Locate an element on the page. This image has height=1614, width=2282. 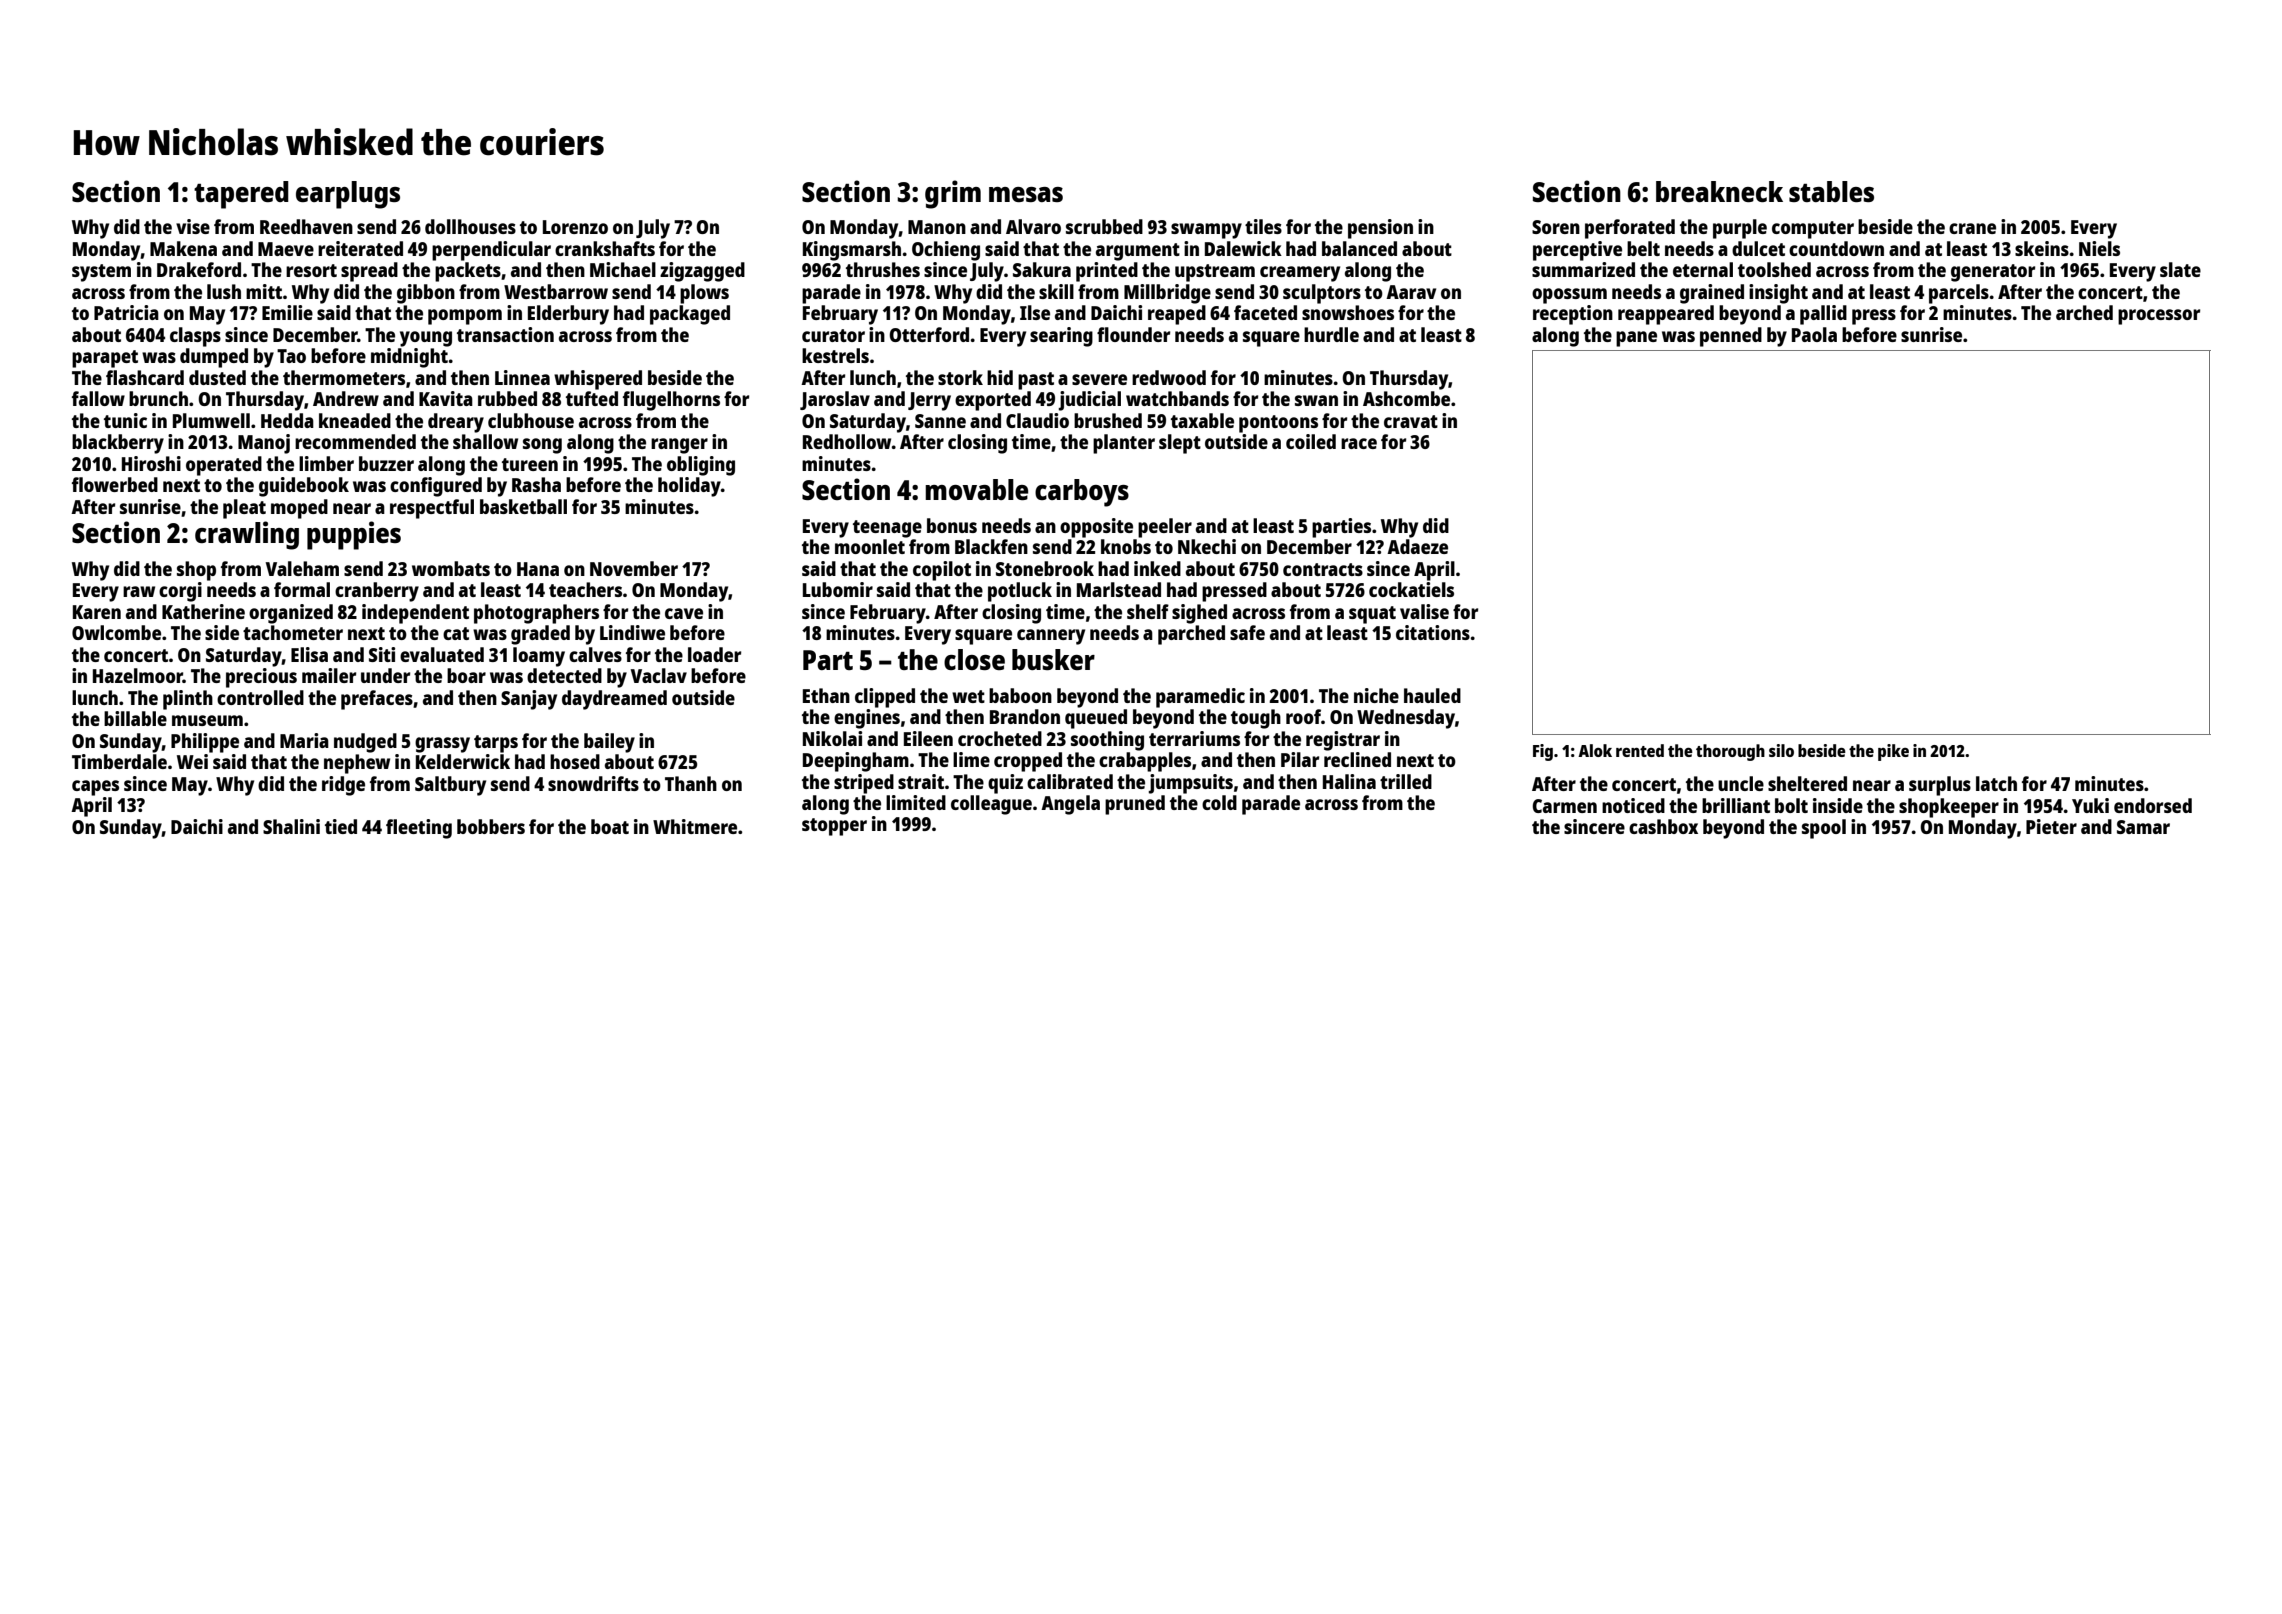
silo is located at coordinates (1781, 750).
